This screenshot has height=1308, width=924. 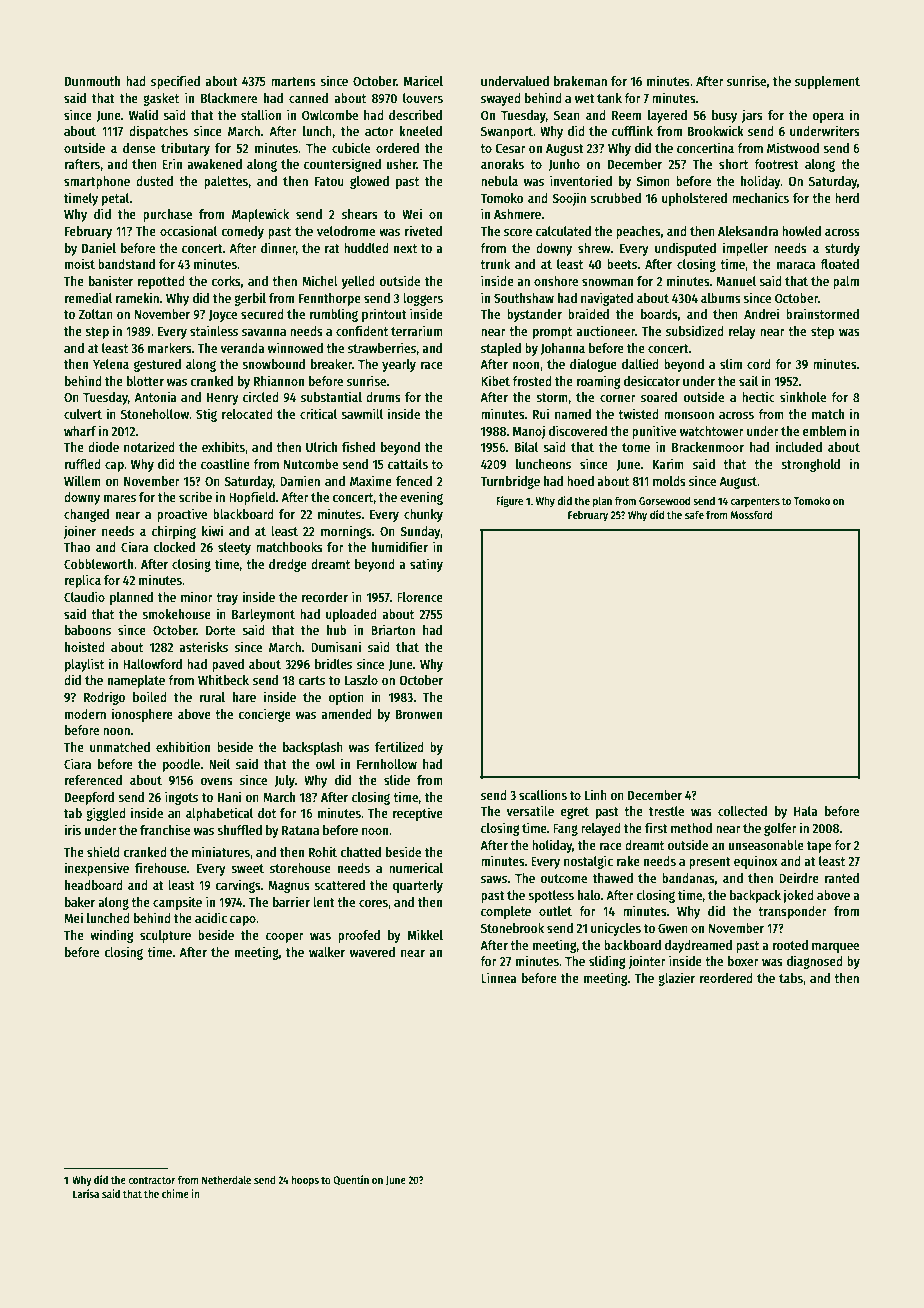 I want to click on sliding, so click(x=607, y=962).
